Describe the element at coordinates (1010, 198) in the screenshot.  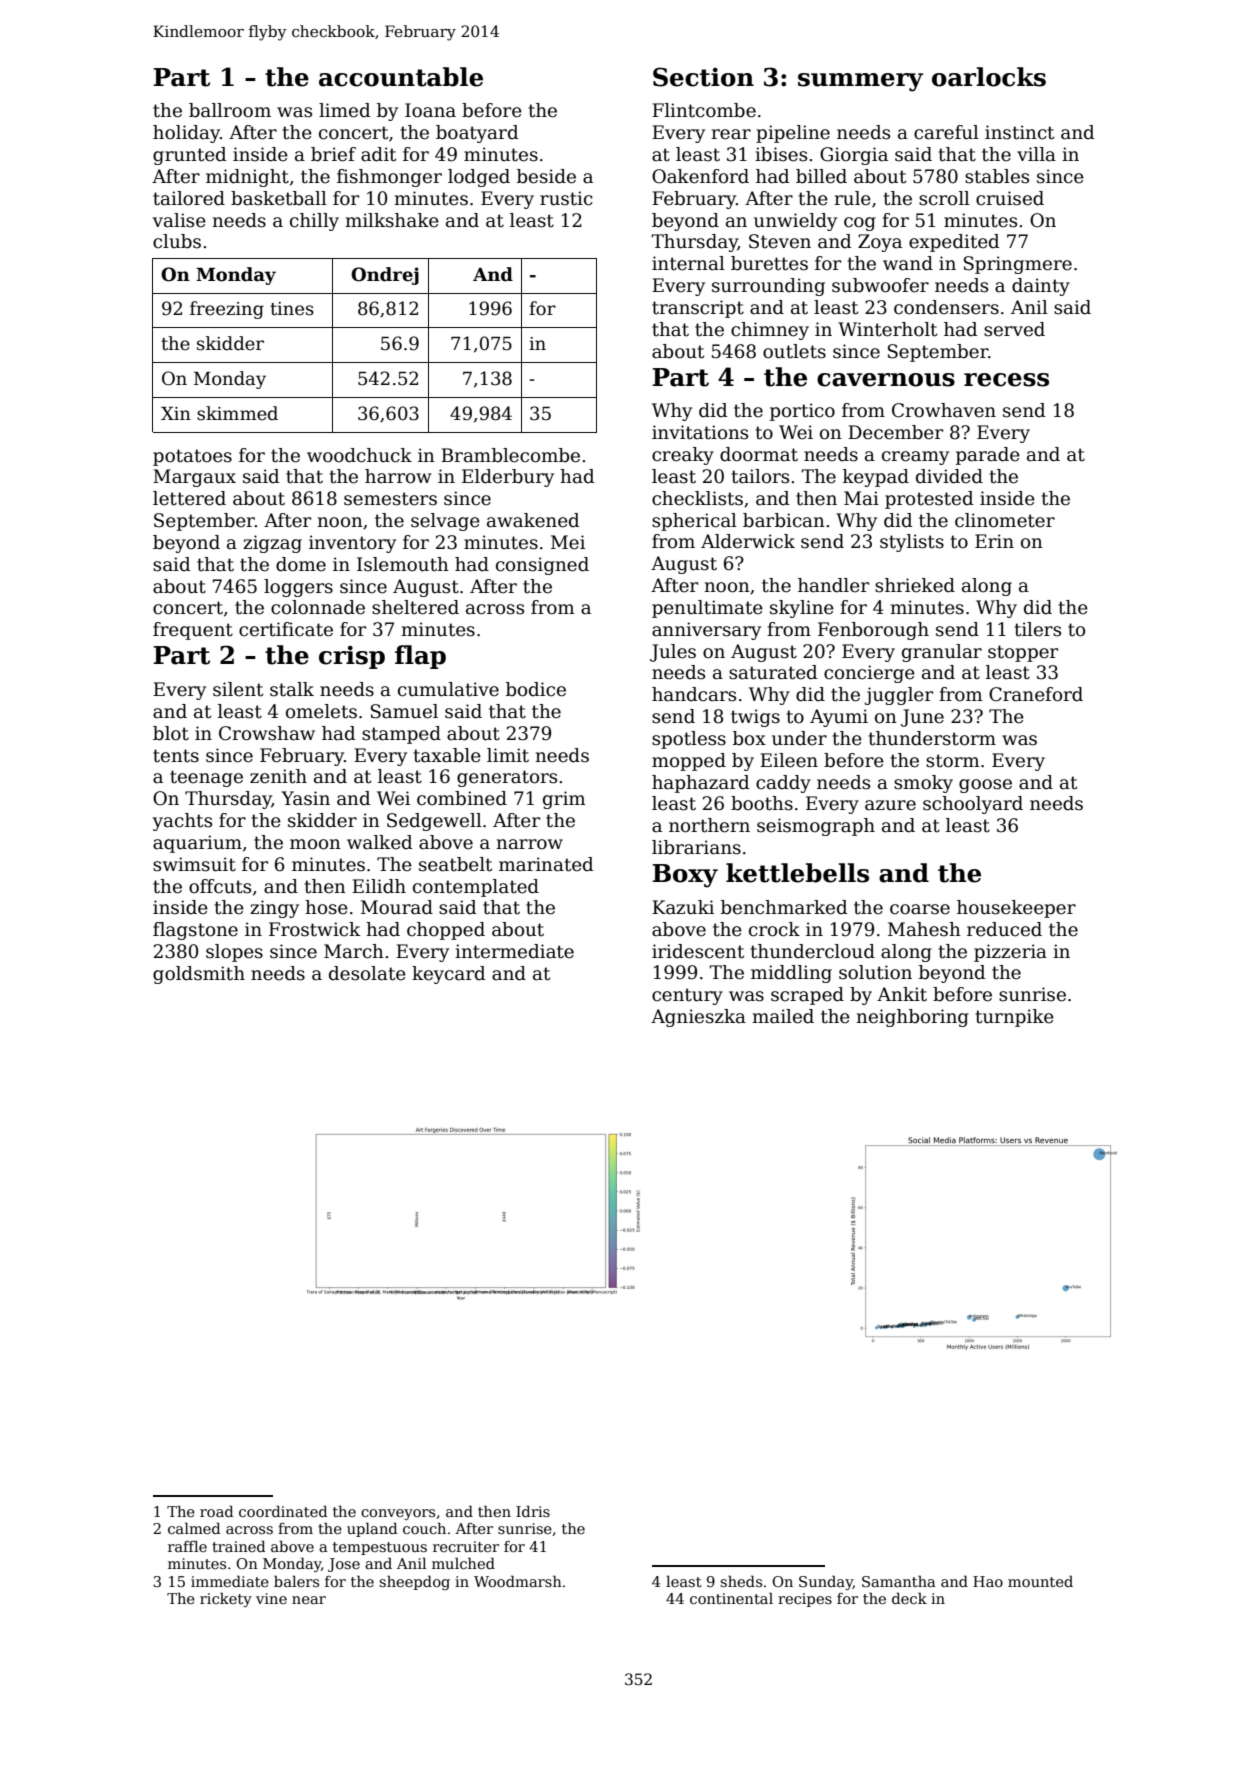
I see `cruised` at that location.
